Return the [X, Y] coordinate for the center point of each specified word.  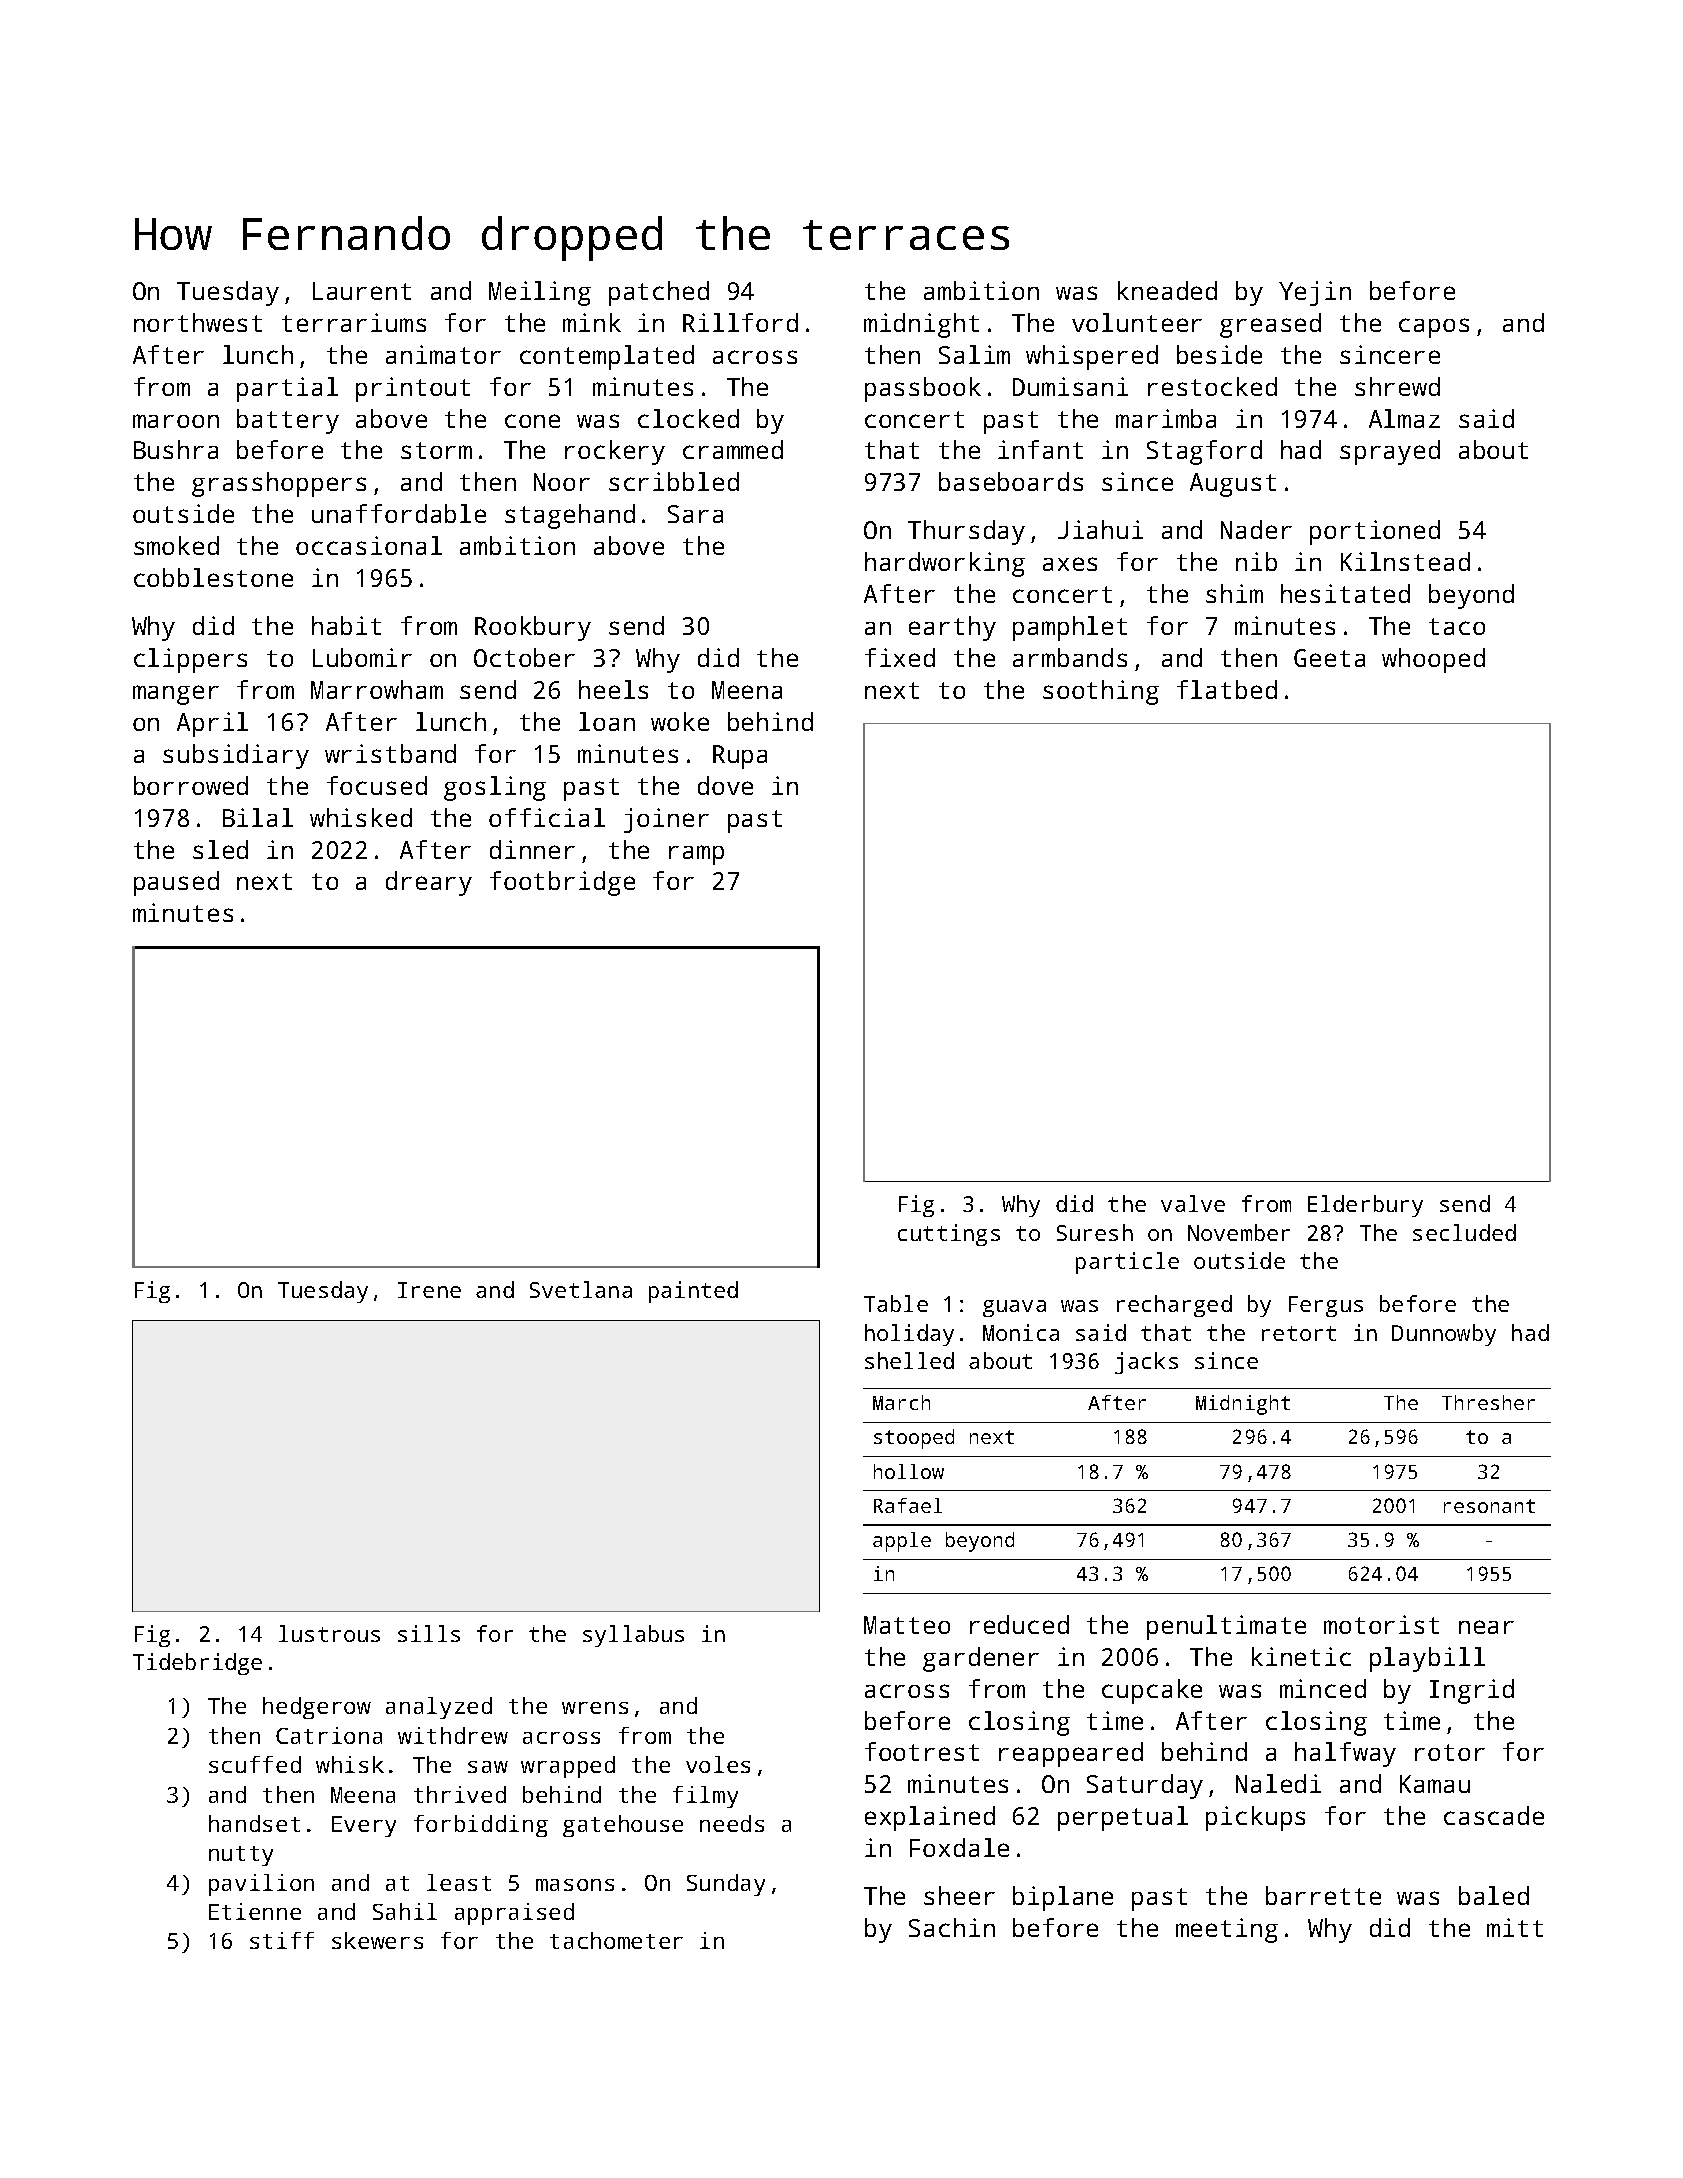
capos [1434, 328]
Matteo [907, 1625]
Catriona [329, 1735]
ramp [696, 855]
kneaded [1167, 290]
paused [176, 883]
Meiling [540, 293]
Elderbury [1365, 1206]
